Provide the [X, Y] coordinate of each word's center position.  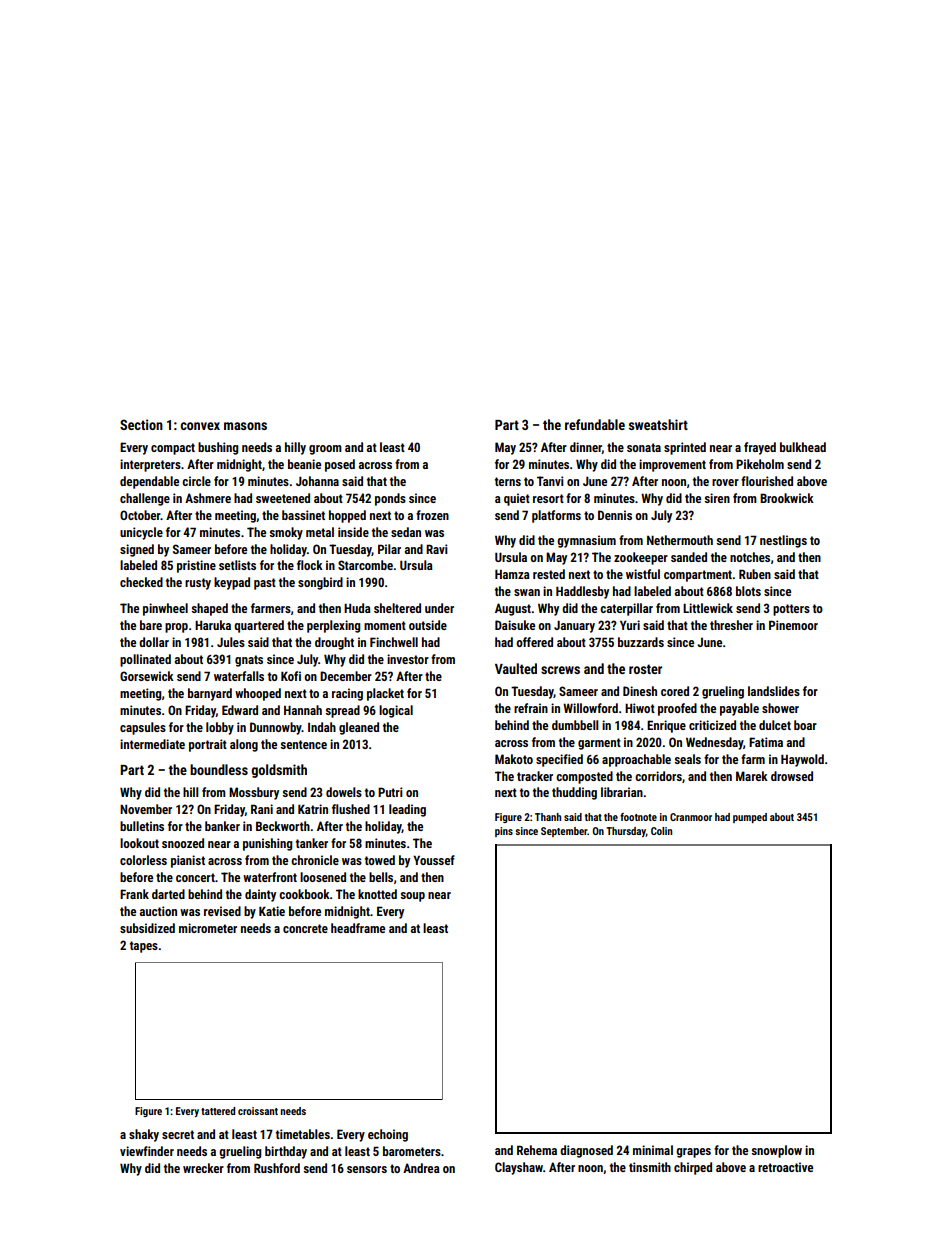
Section [141, 424]
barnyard [210, 694]
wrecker [203, 1168]
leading [407, 810]
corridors [658, 776]
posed [340, 465]
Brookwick [787, 498]
